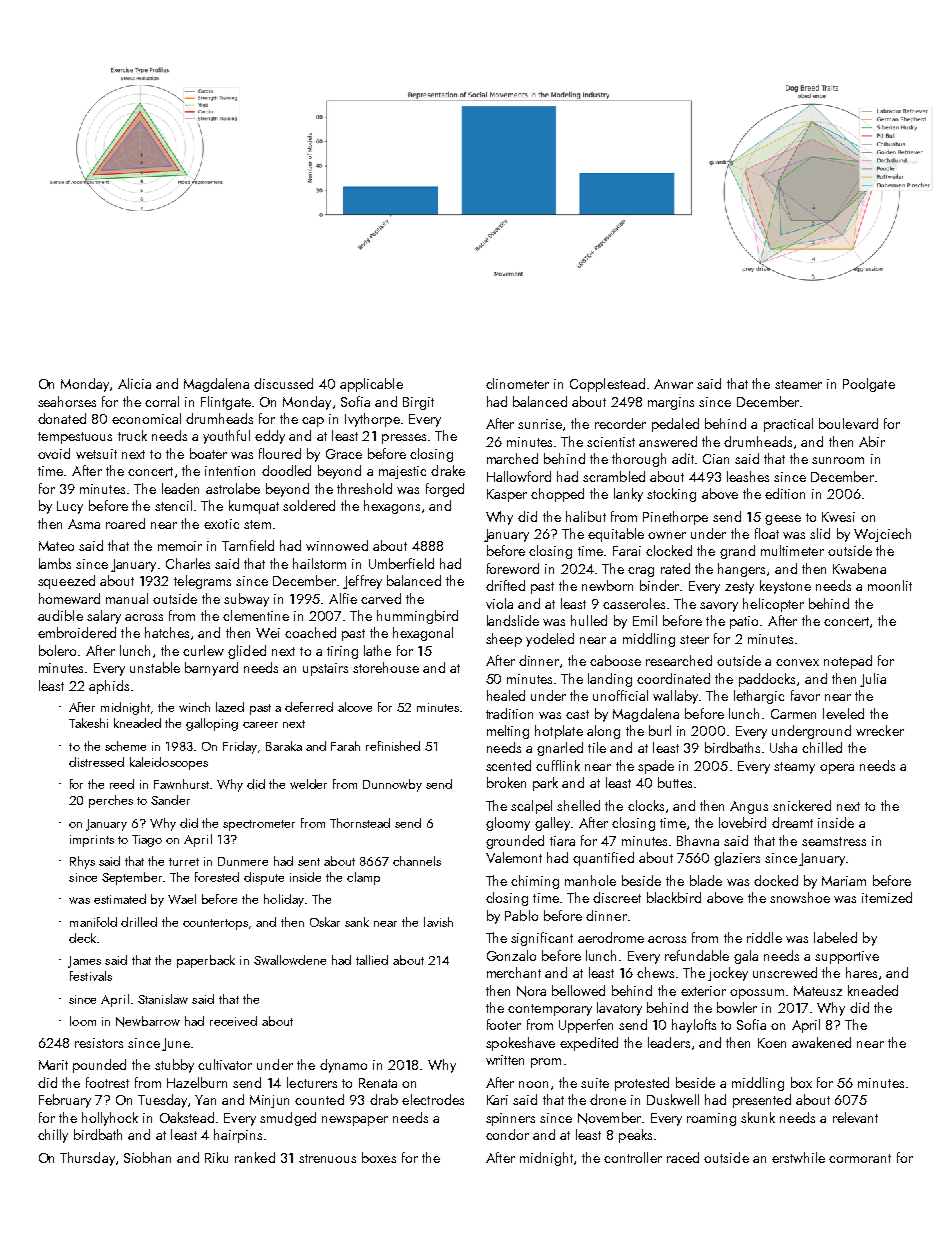 Image resolution: width=952 pixels, height=1233 pixels. What do you see at coordinates (507, 495) in the image?
I see `Kasper` at bounding box center [507, 495].
